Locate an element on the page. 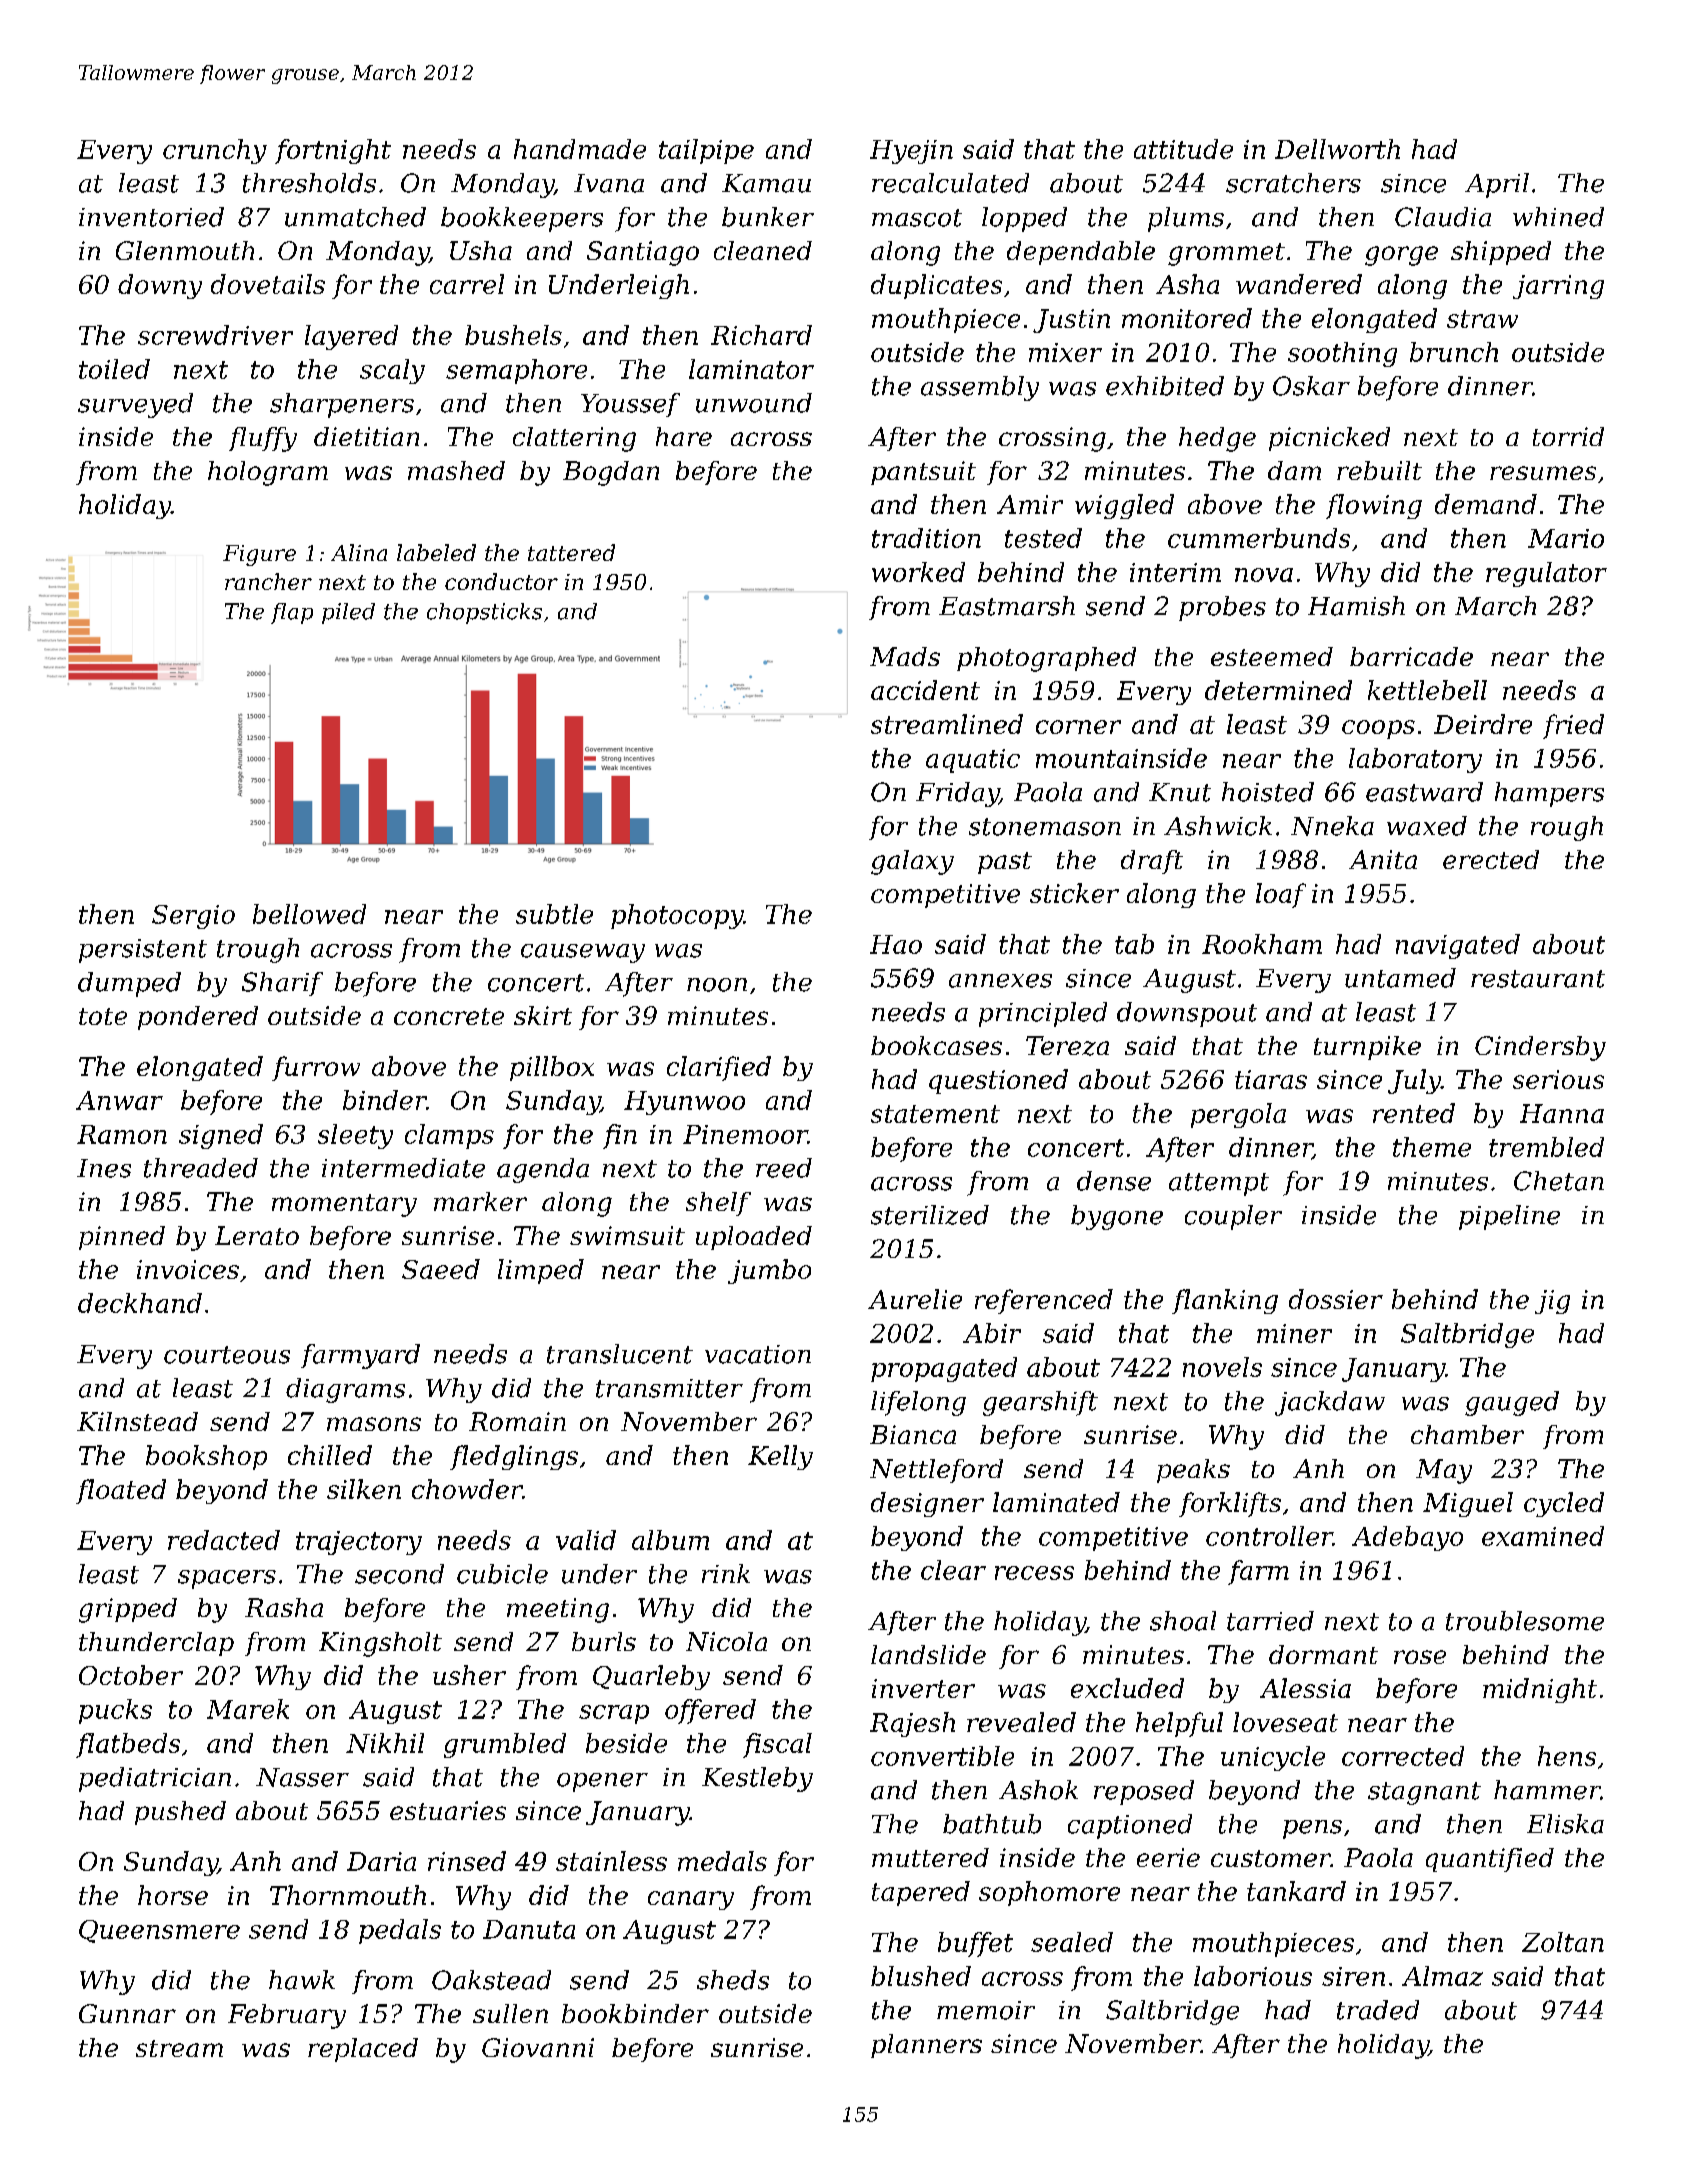 This image has width=1683, height=2178. chowder is located at coordinates (467, 1489).
